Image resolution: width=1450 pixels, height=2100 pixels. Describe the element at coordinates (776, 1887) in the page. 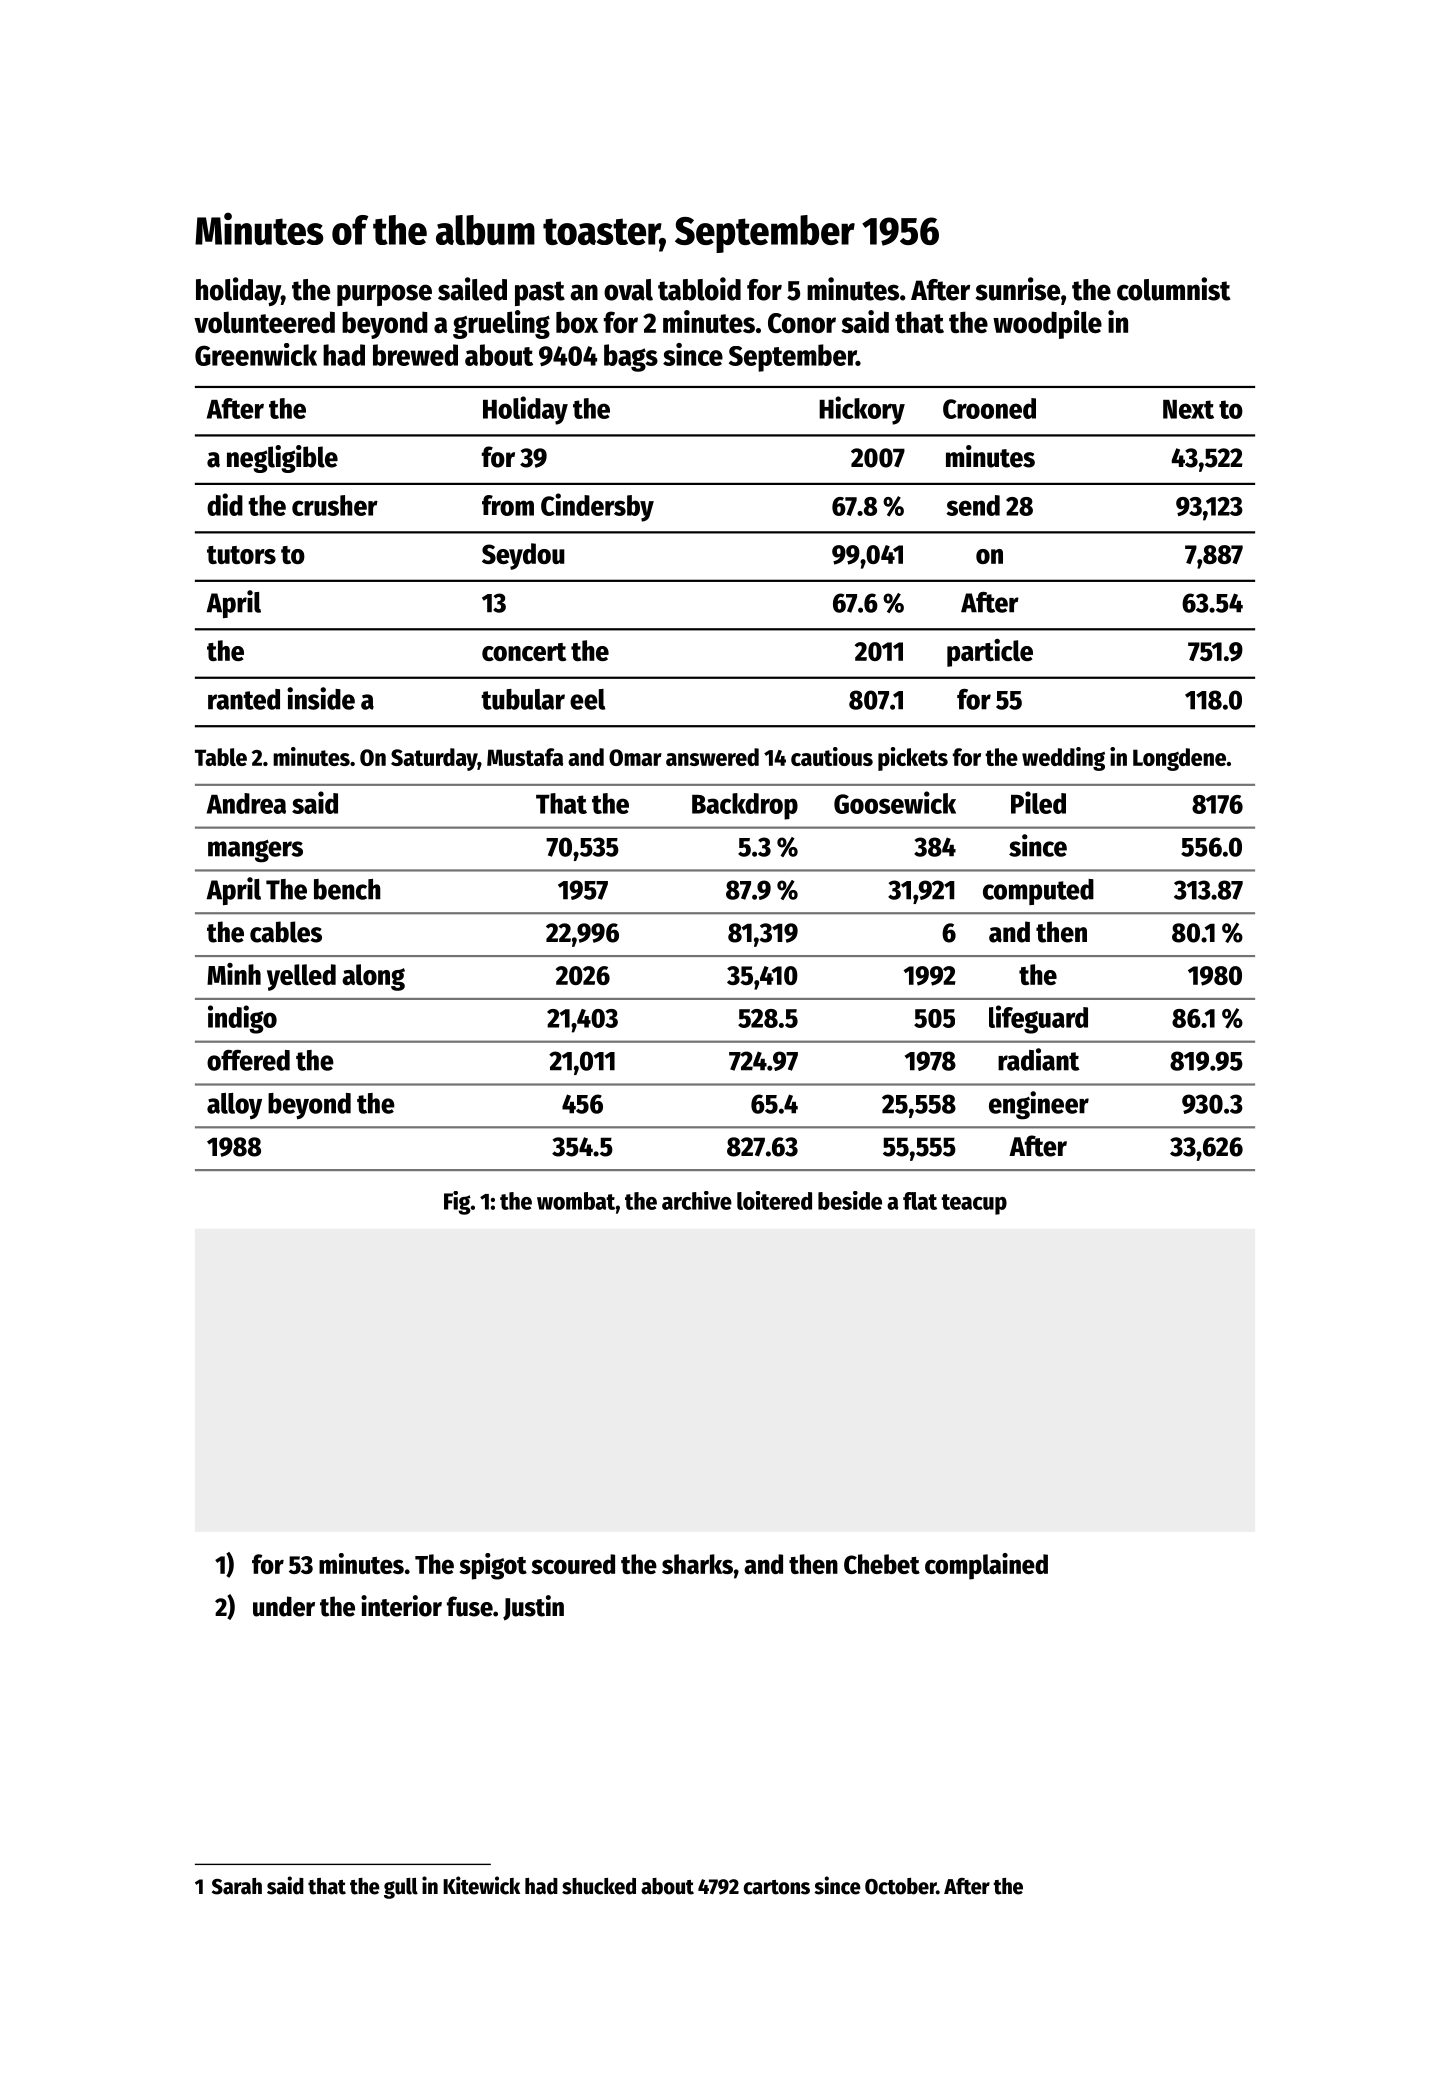

I see `cartons` at that location.
